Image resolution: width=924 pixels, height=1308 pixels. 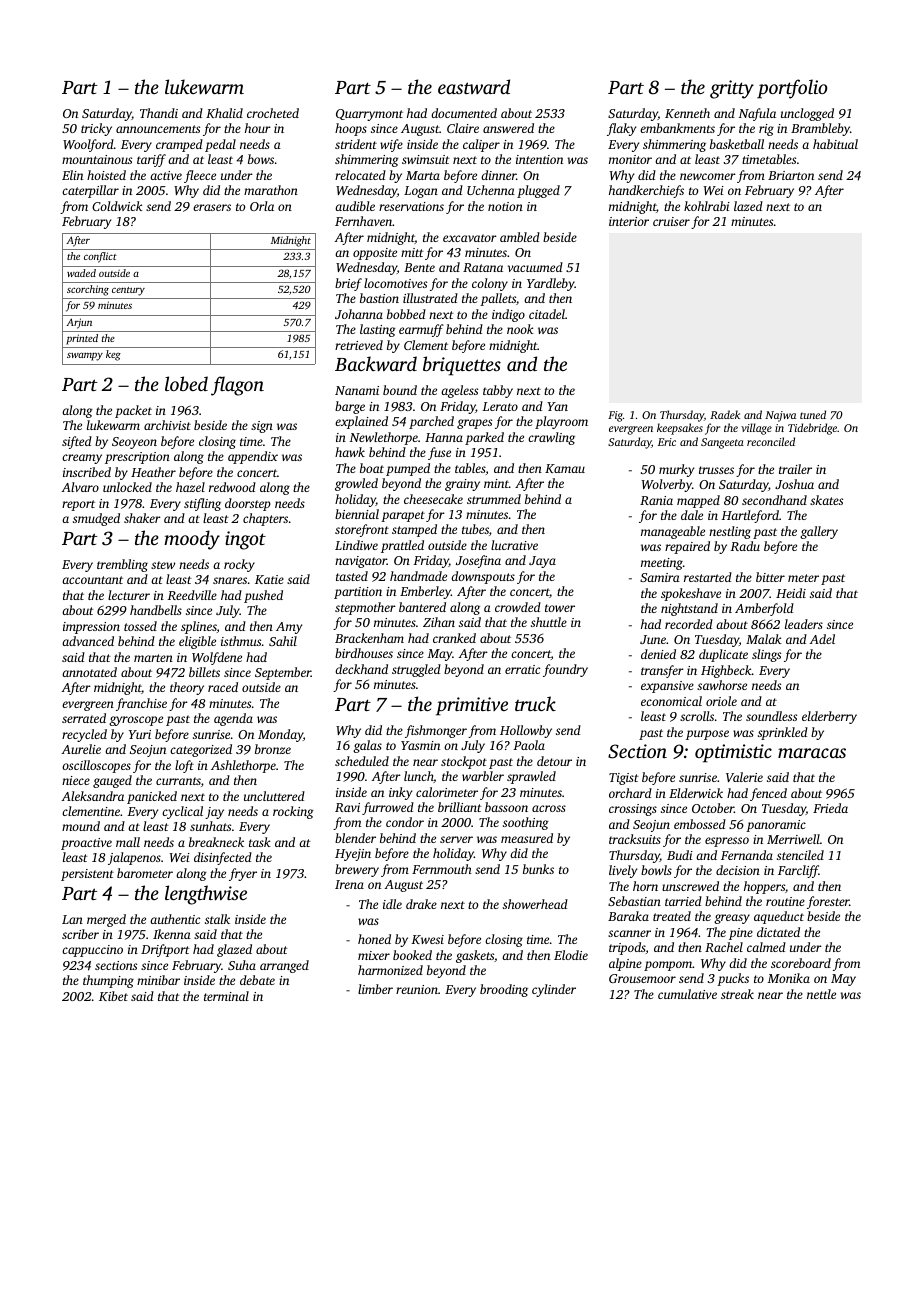 What do you see at coordinates (159, 113) in the image?
I see `Thandi` at bounding box center [159, 113].
